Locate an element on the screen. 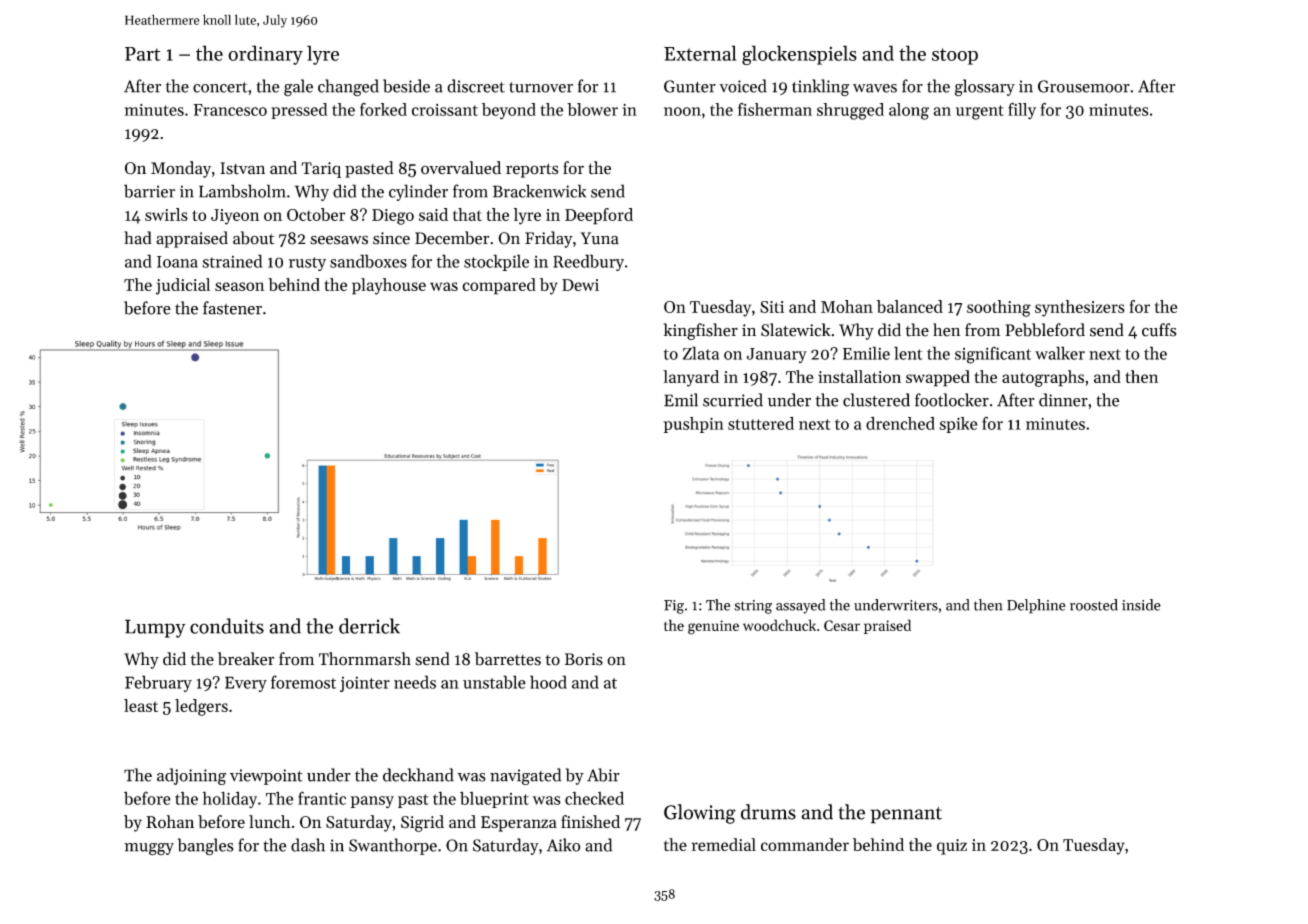 Image resolution: width=1308 pixels, height=924 pixels. External is located at coordinates (700, 53).
